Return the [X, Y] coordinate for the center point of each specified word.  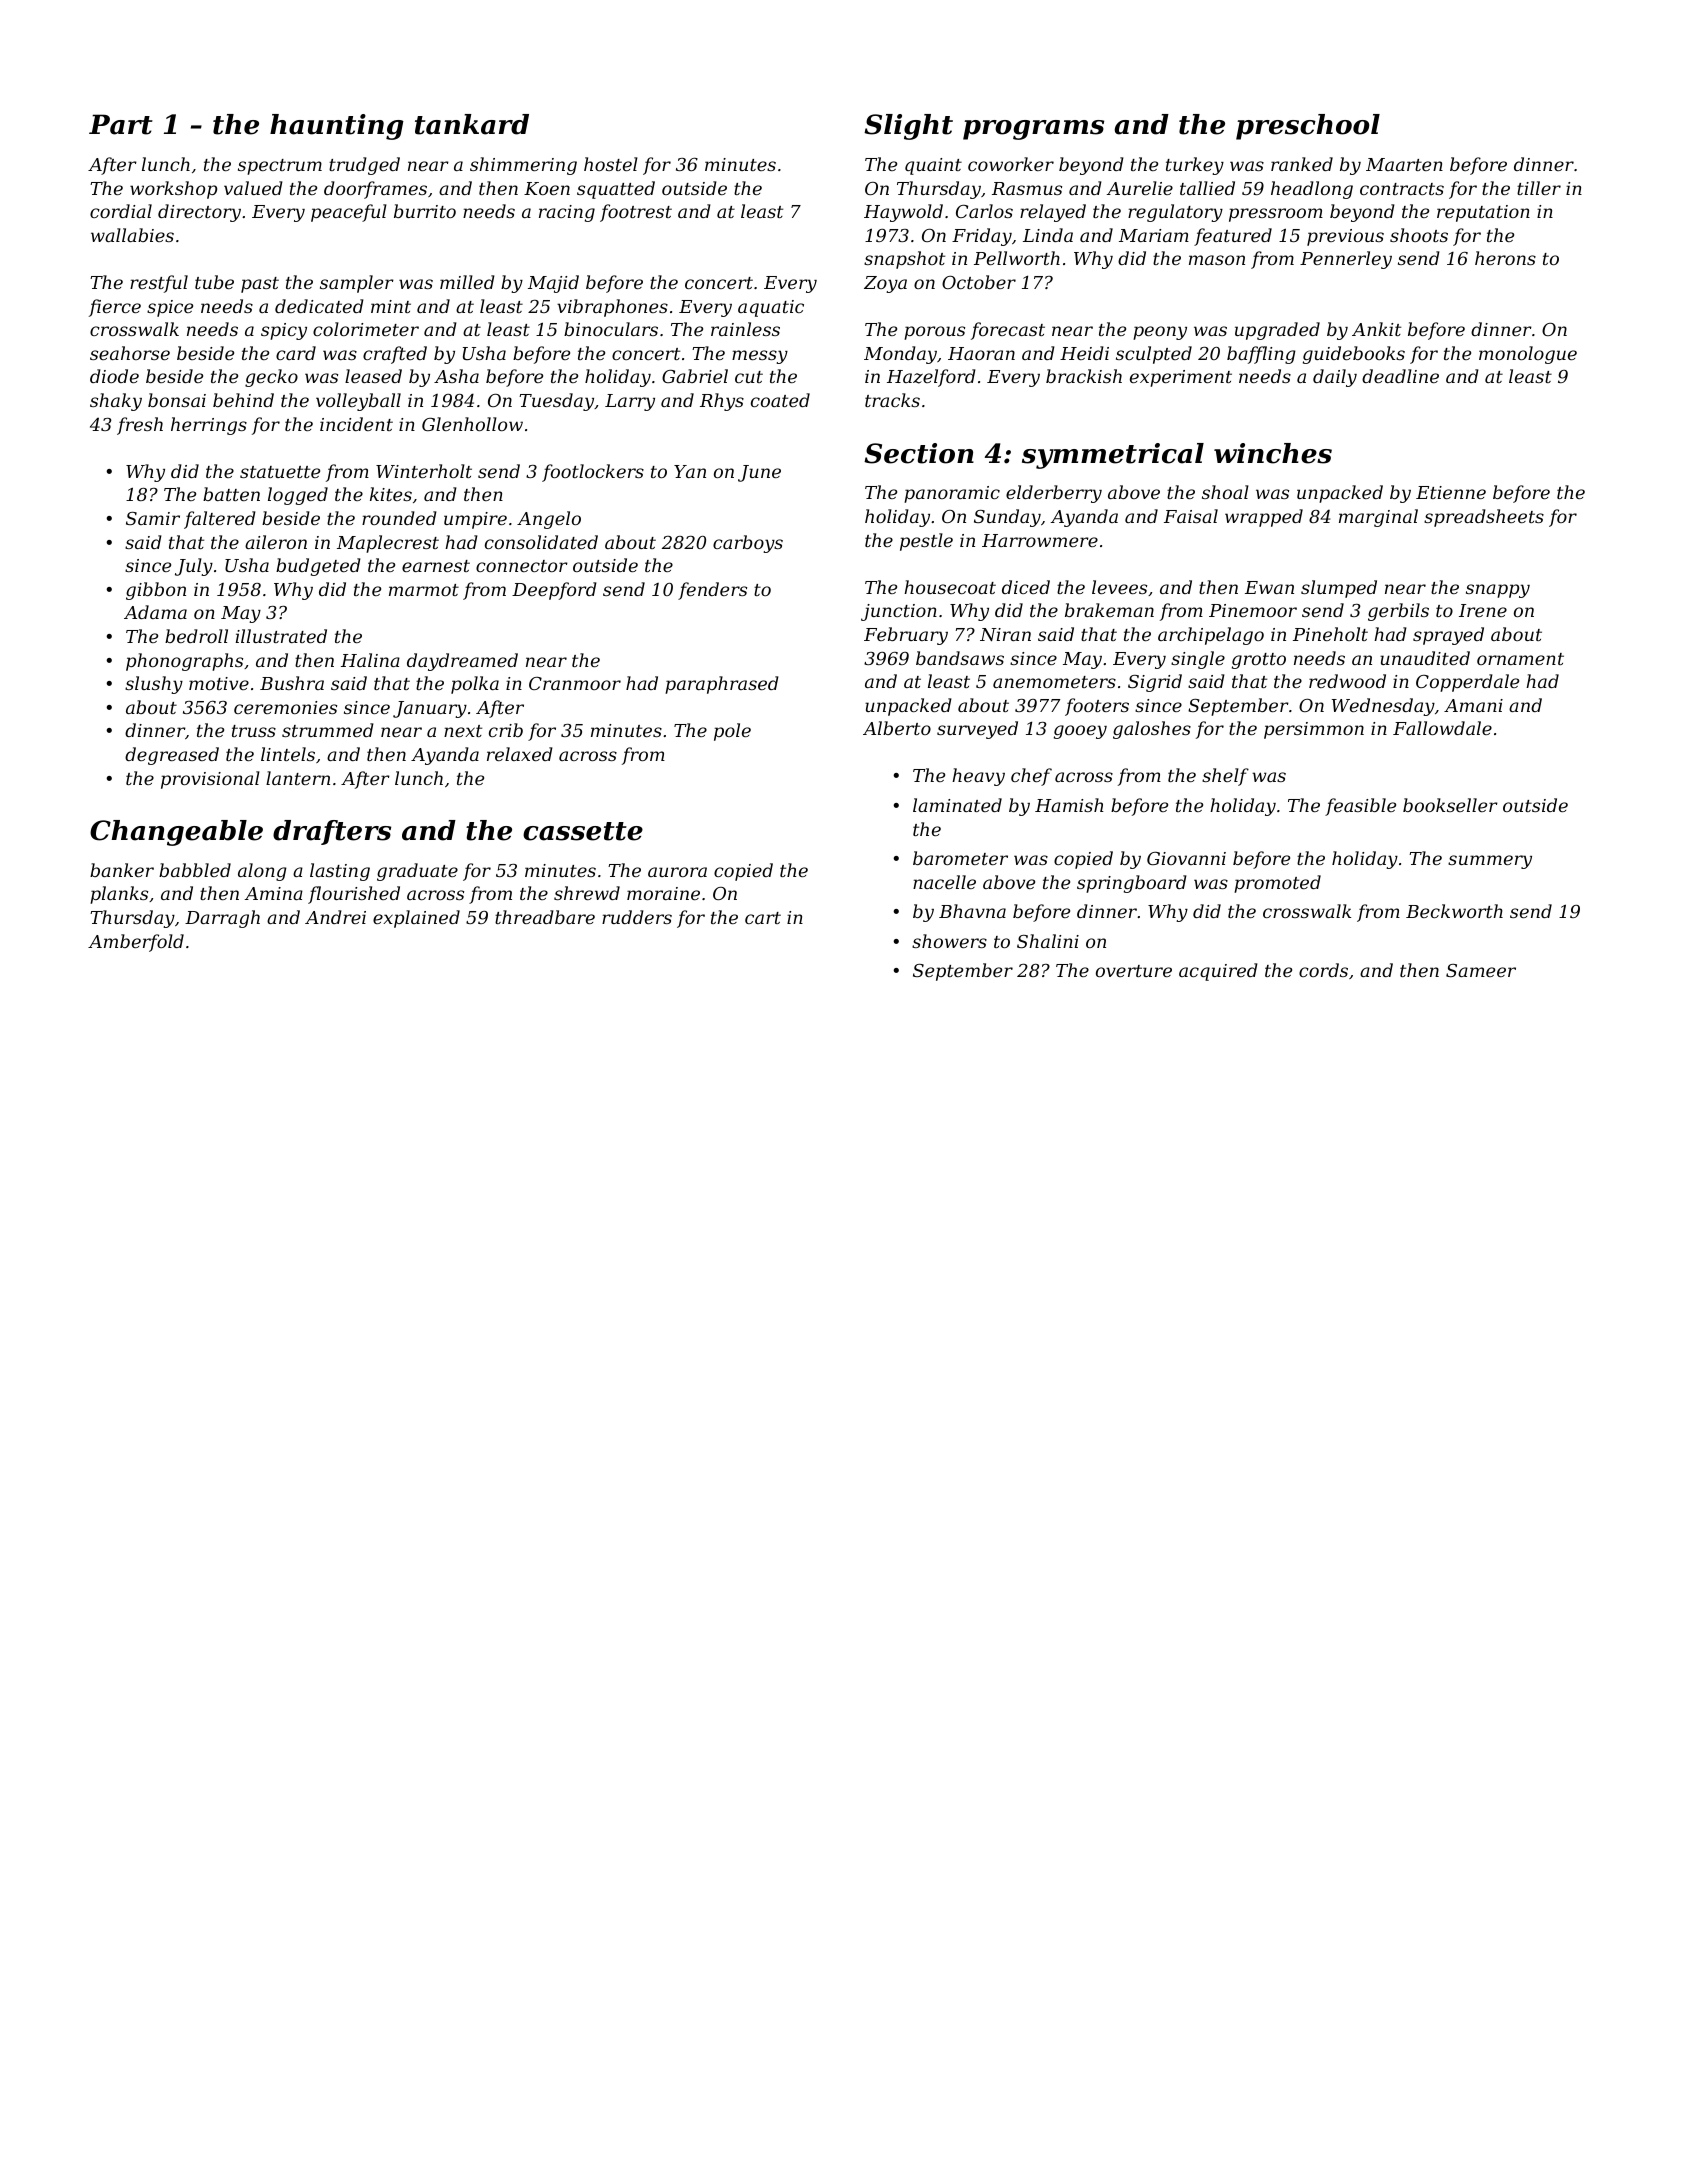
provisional [210, 780]
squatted [616, 190]
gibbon [156, 591]
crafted [395, 355]
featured [1233, 237]
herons [1505, 258]
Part [121, 124]
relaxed [520, 754]
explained [416, 919]
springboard [1132, 884]
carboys [748, 544]
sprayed [1448, 636]
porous [934, 333]
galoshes [1152, 730]
